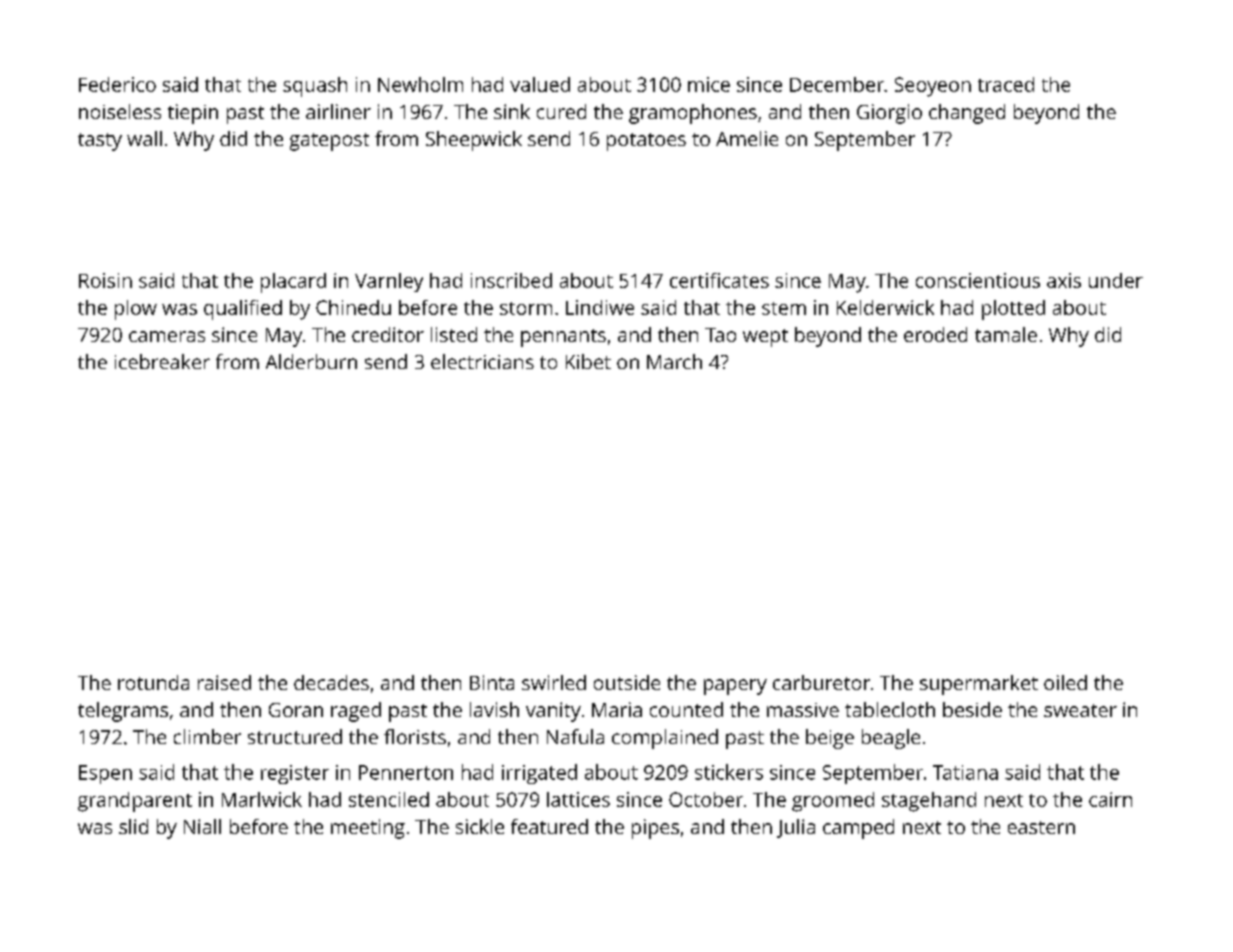 The height and width of the image is (952, 1233). Describe the element at coordinates (511, 280) in the image. I see `inscribed` at that location.
